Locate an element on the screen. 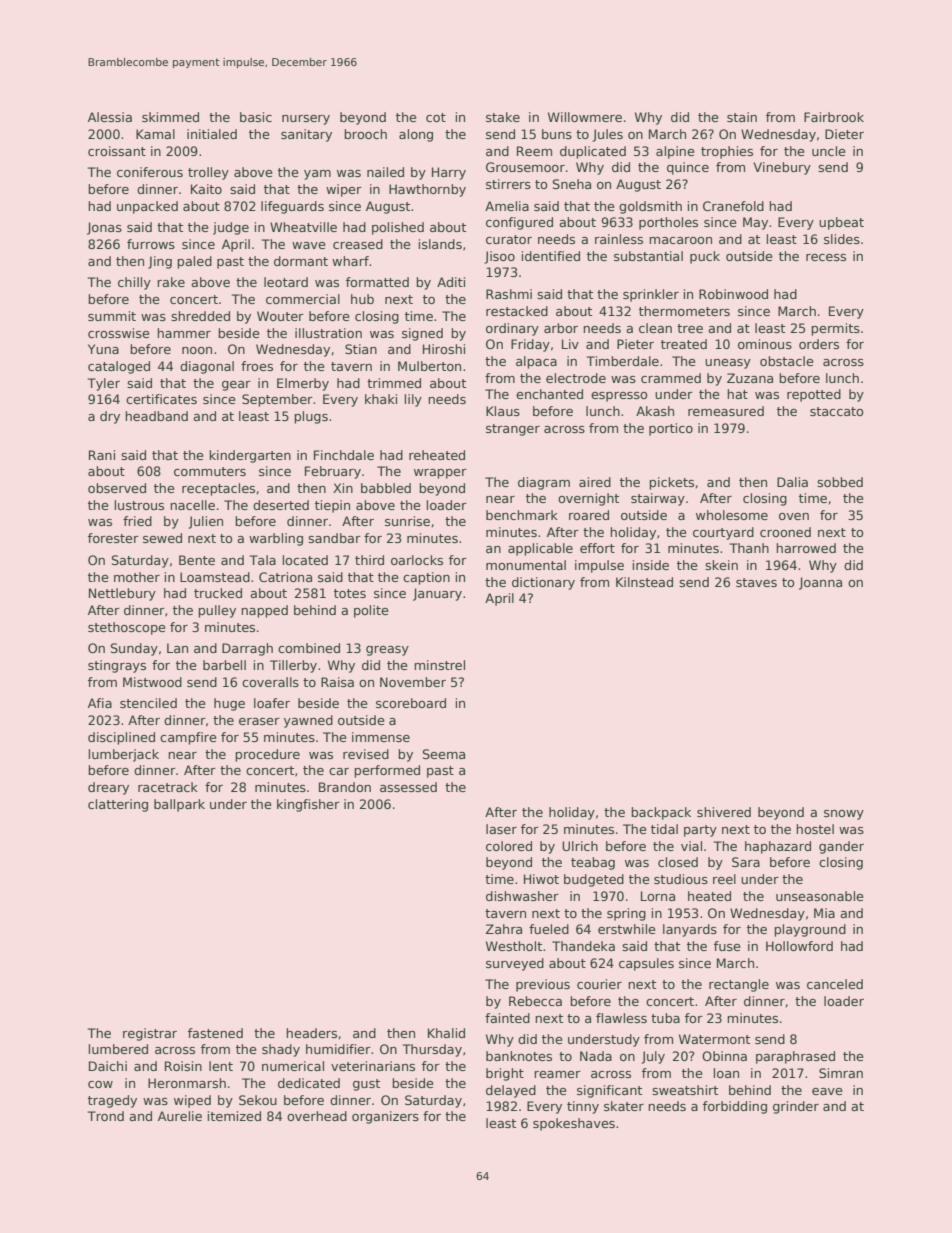 This screenshot has width=952, height=1233. restacked is located at coordinates (517, 311).
